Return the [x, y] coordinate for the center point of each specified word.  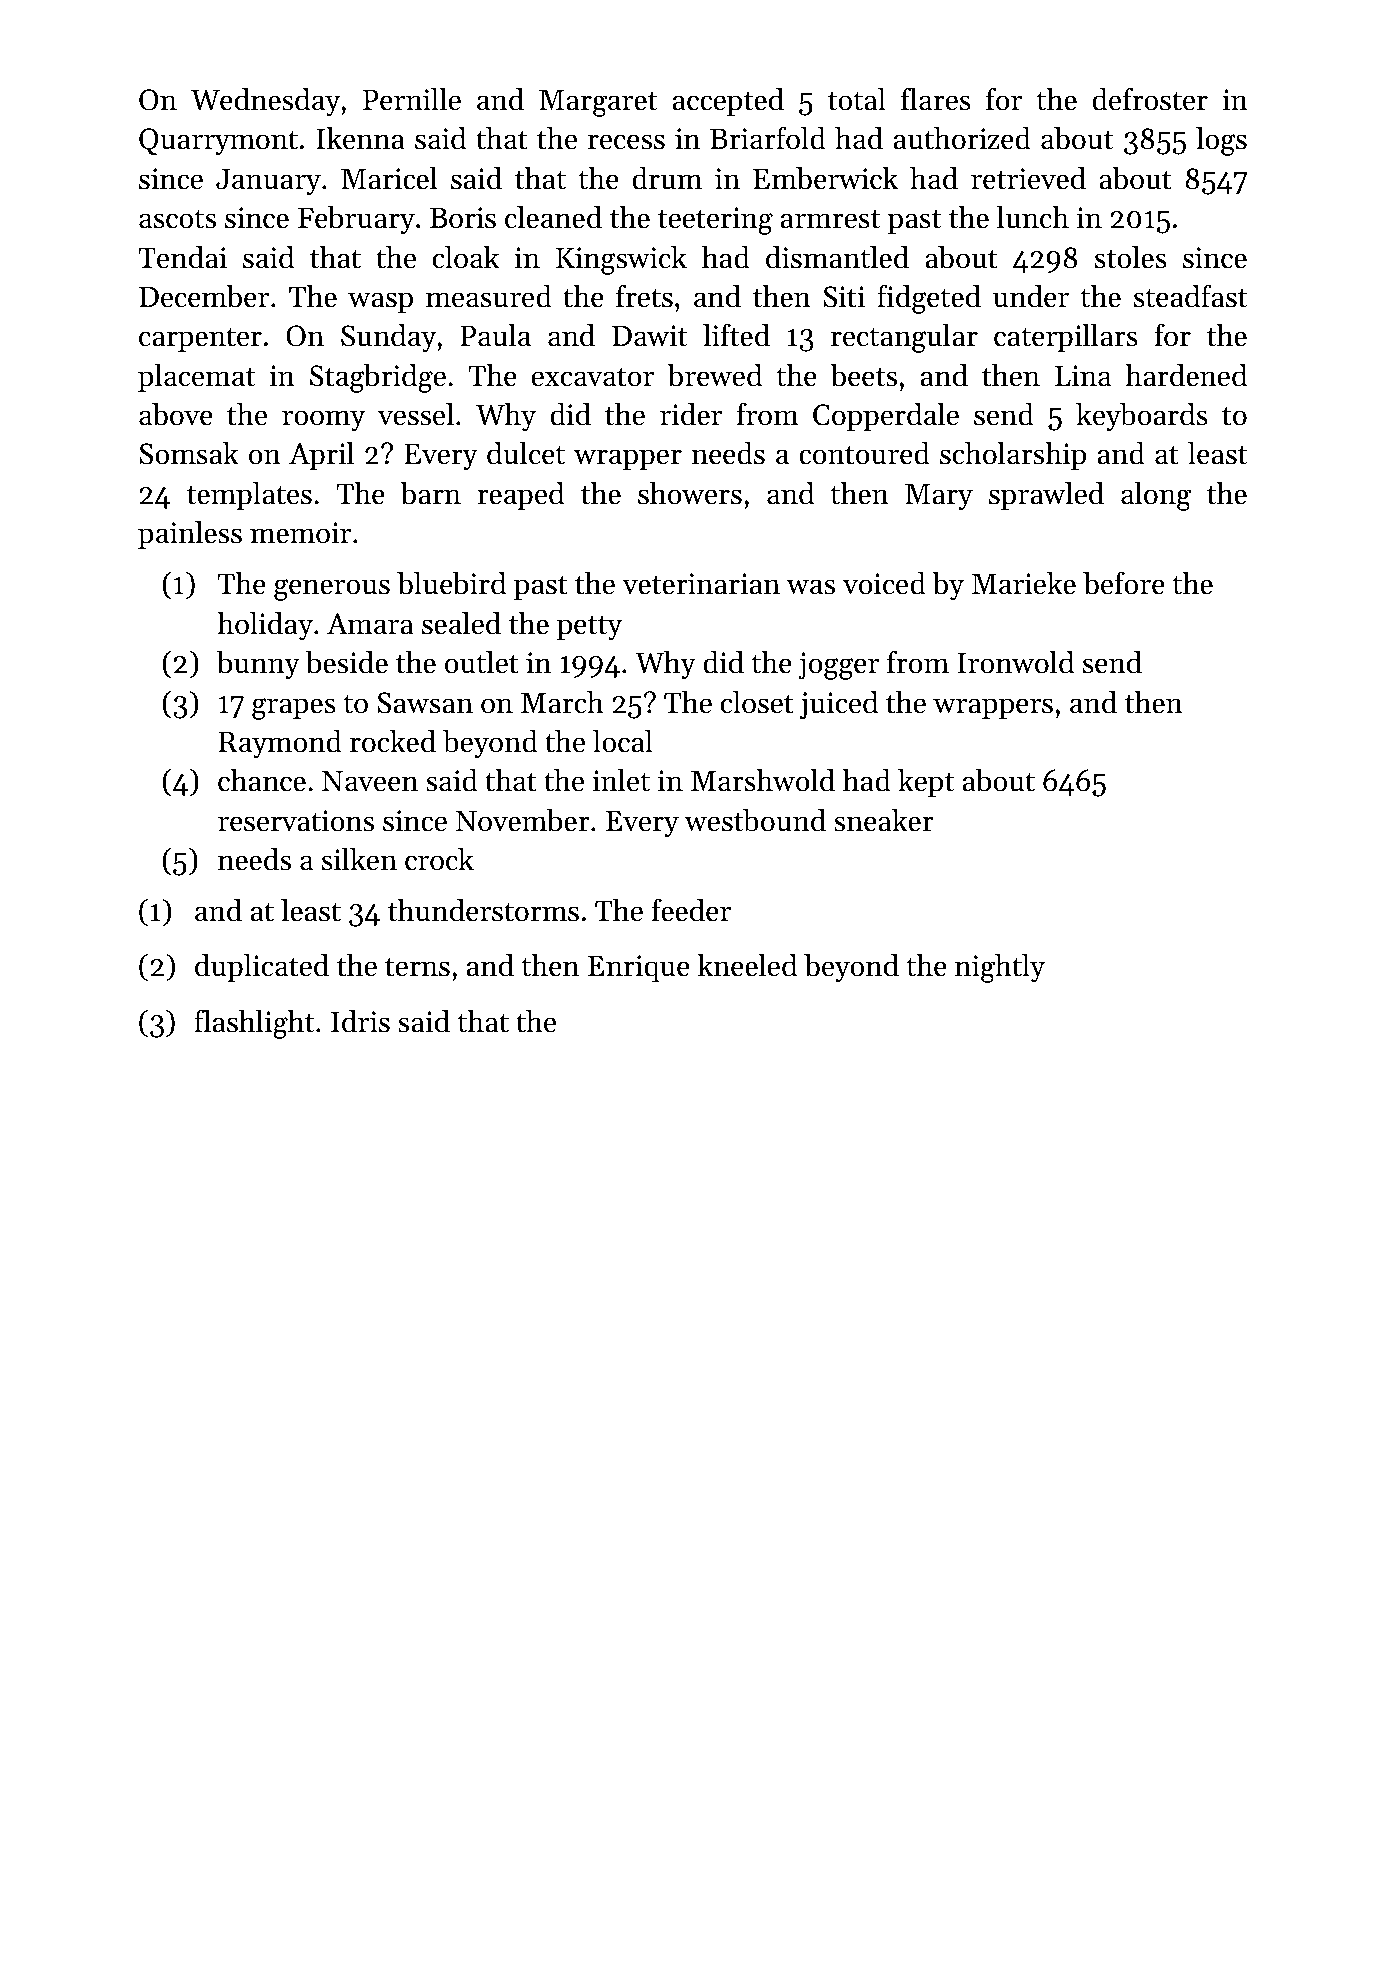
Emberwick [825, 178]
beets [863, 375]
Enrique [639, 969]
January [268, 182]
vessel [416, 414]
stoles [1131, 257]
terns [417, 967]
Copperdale [886, 417]
